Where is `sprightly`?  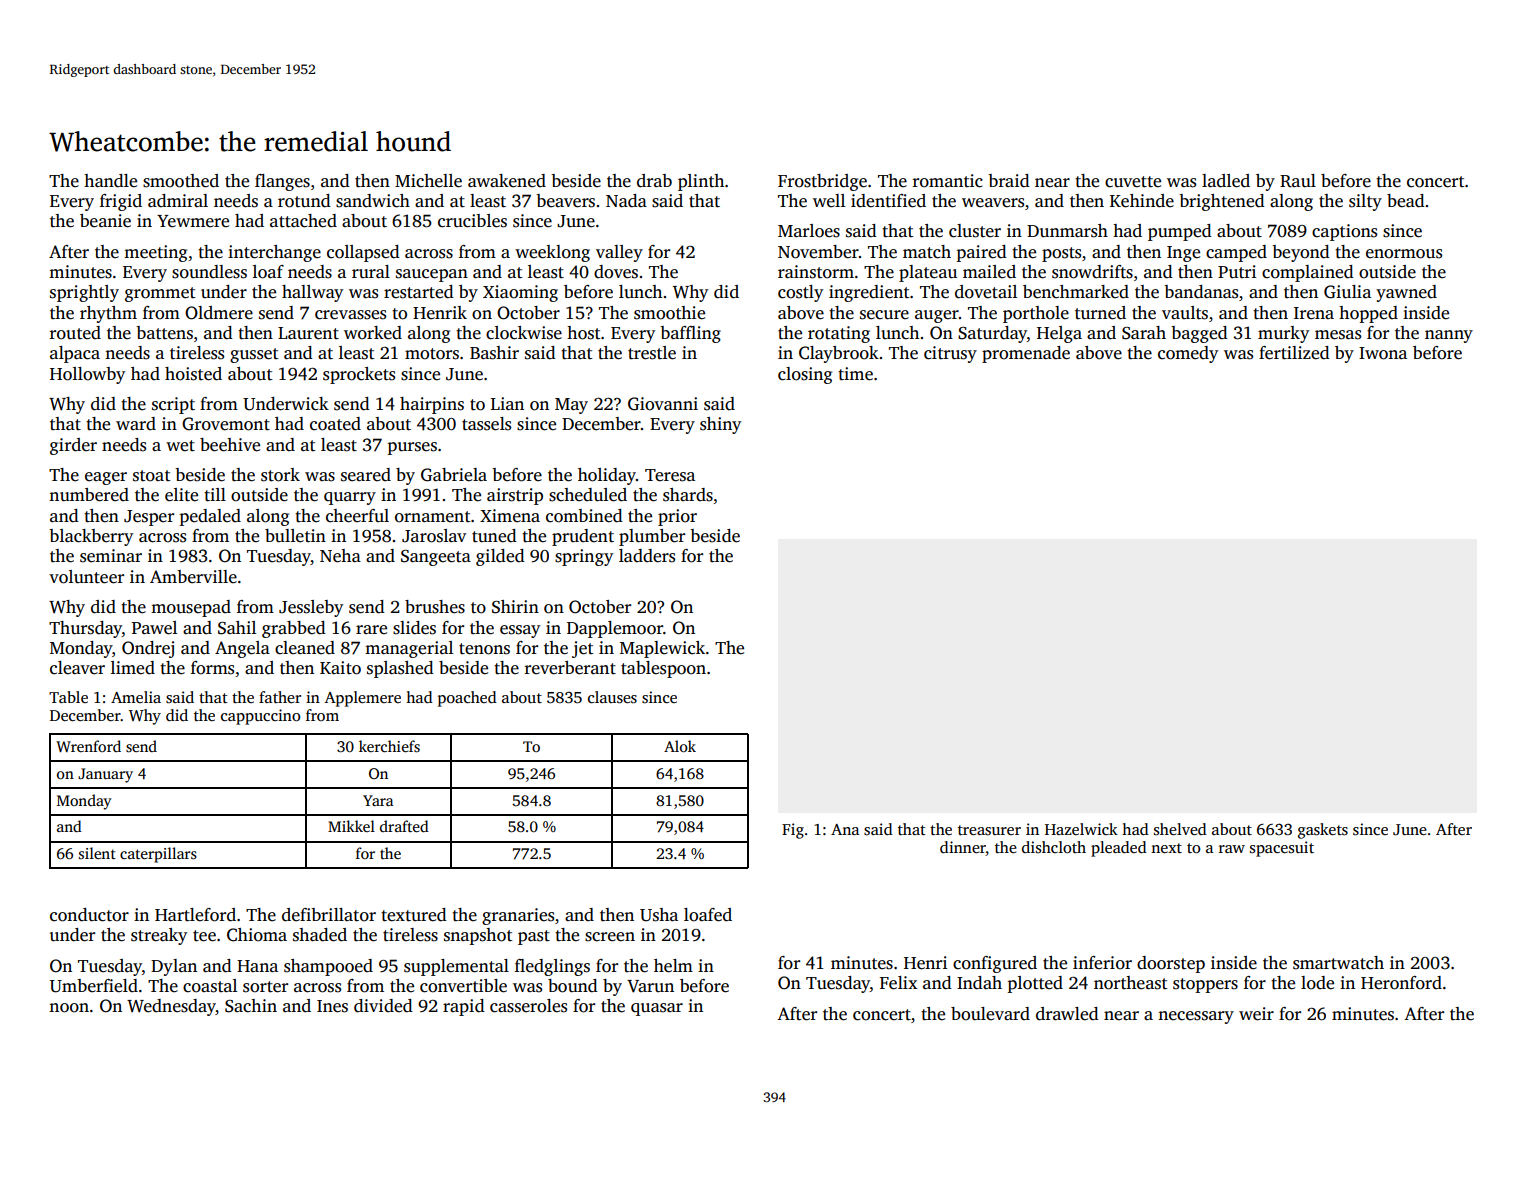
sprightly is located at coordinates (84, 293).
